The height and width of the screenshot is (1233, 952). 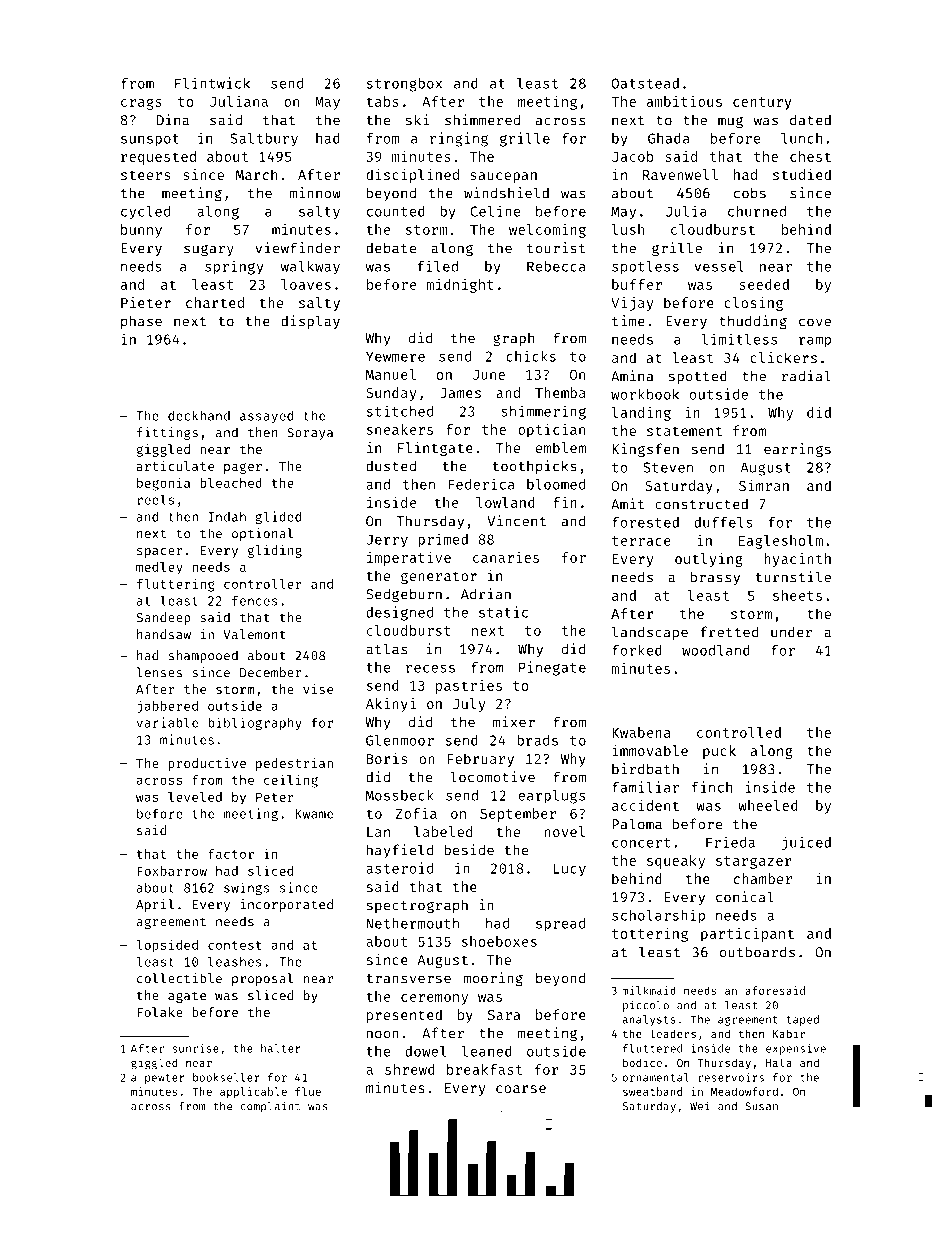 What do you see at coordinates (753, 304) in the screenshot?
I see `closing` at bounding box center [753, 304].
